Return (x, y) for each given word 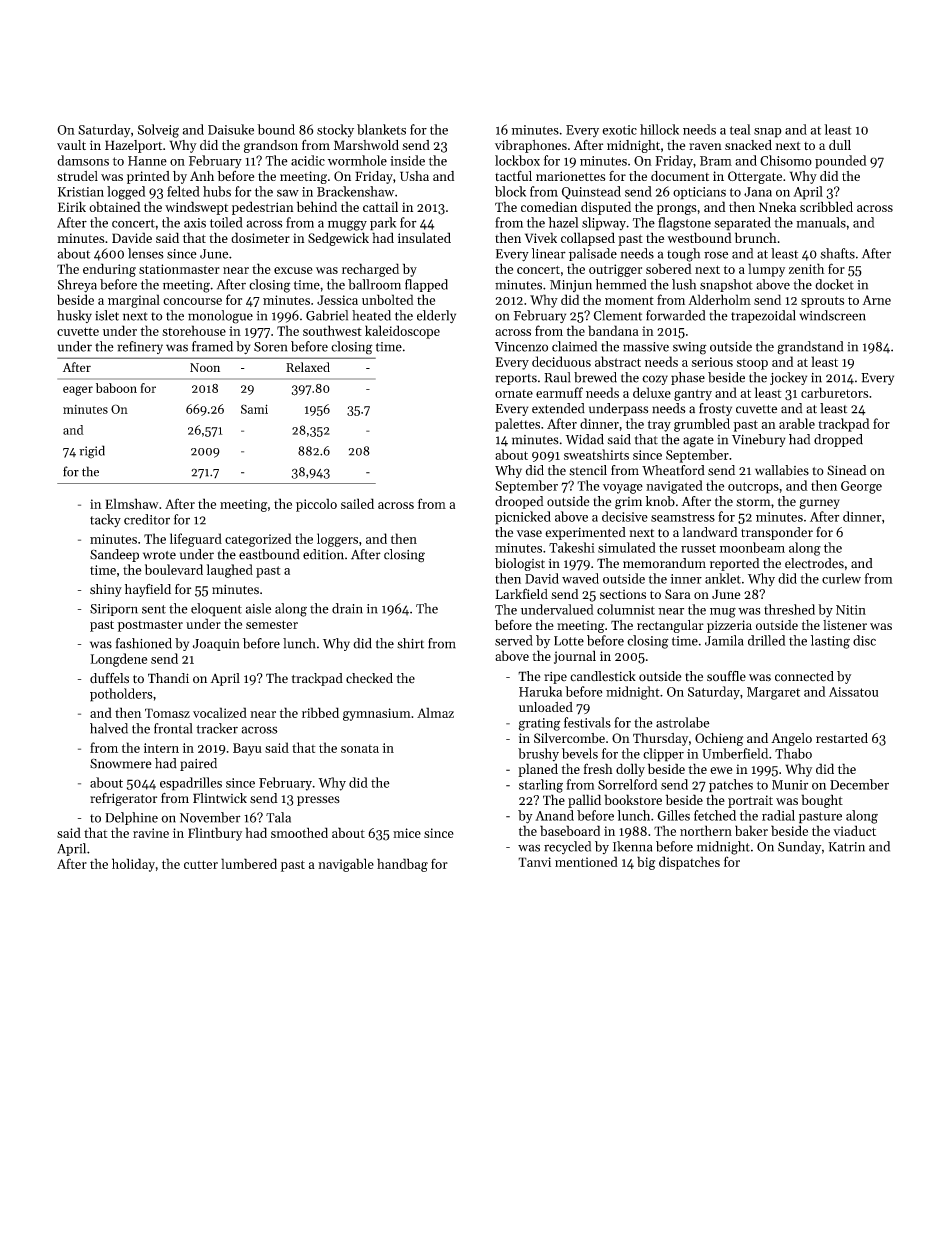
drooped (519, 502)
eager (78, 391)
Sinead (847, 470)
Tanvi (534, 862)
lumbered (249, 863)
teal (740, 129)
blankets (381, 129)
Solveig (158, 131)
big (646, 863)
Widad (585, 439)
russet (698, 548)
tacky (105, 520)
